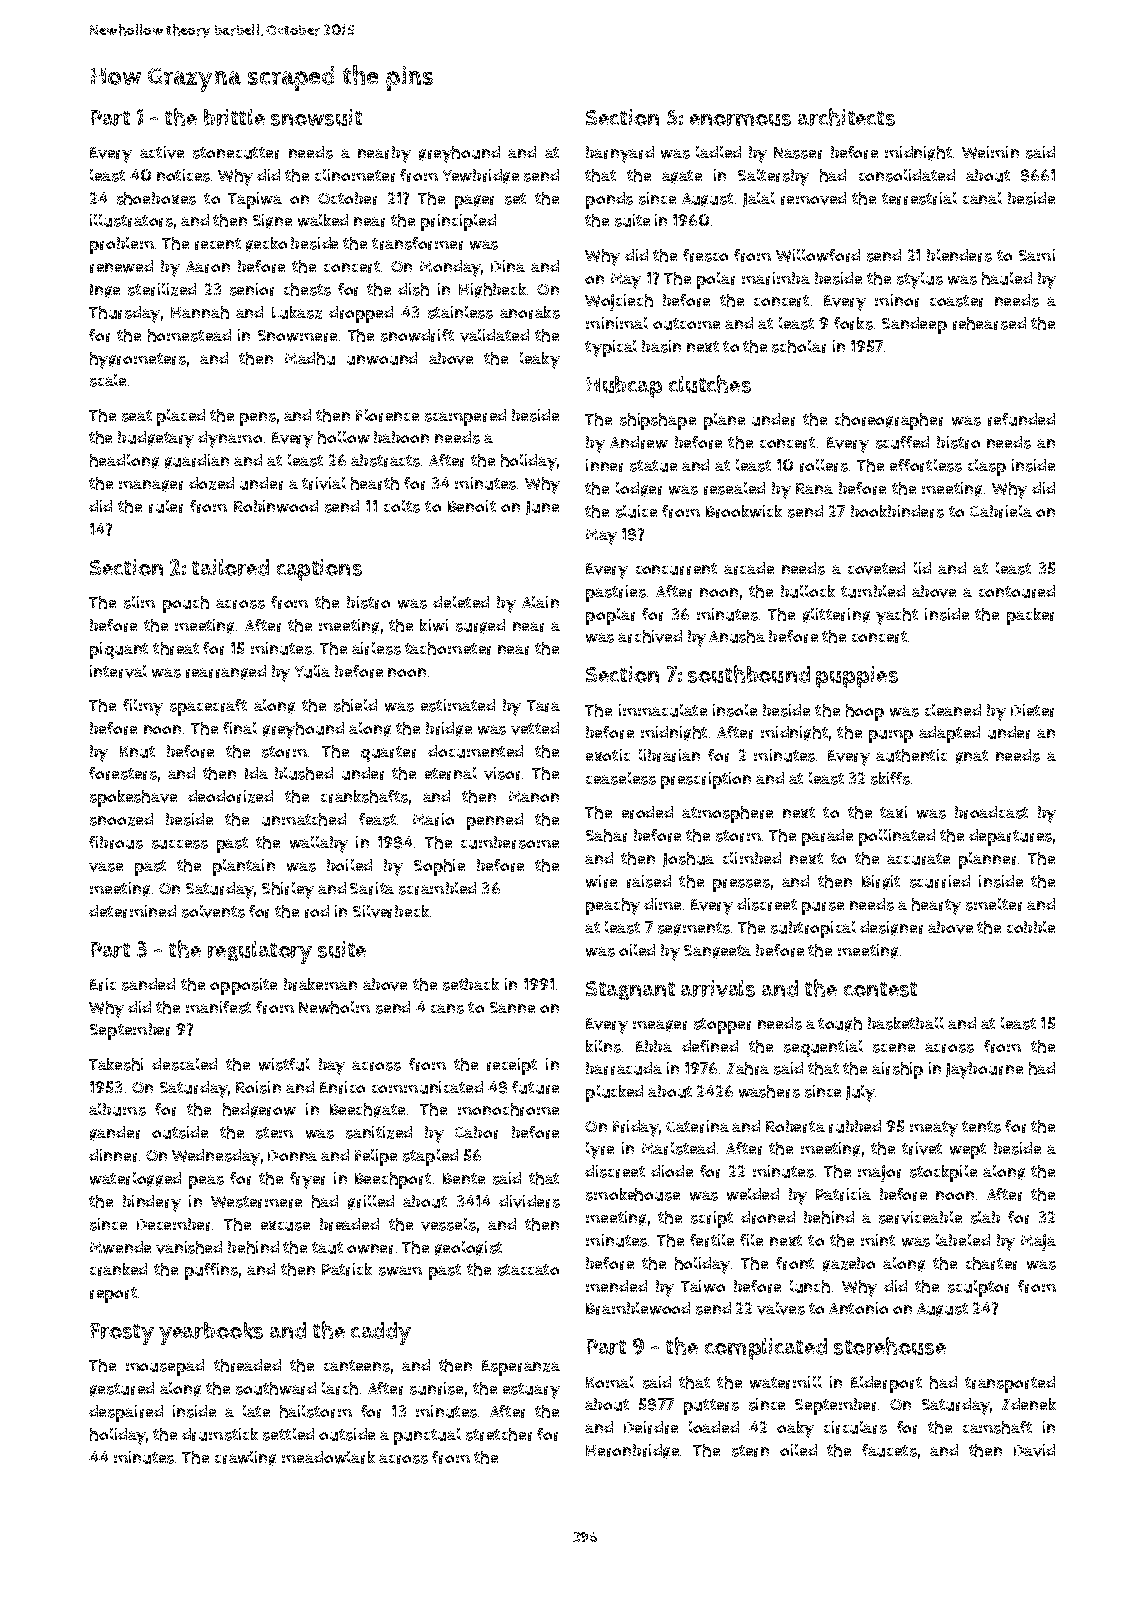  What do you see at coordinates (846, 117) in the document?
I see `architects` at bounding box center [846, 117].
